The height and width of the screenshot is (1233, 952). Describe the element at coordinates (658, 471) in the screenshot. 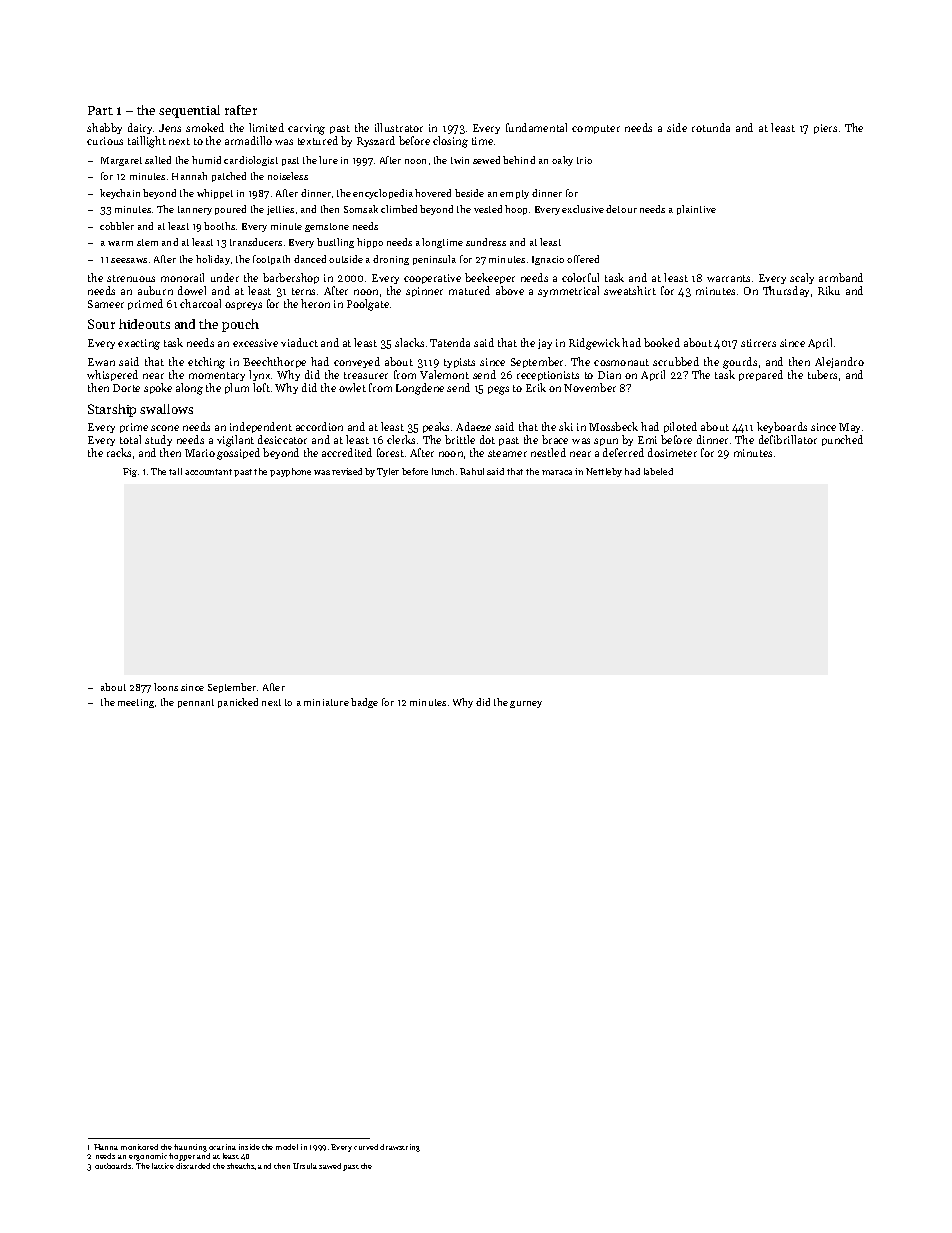

I see `labeled` at that location.
